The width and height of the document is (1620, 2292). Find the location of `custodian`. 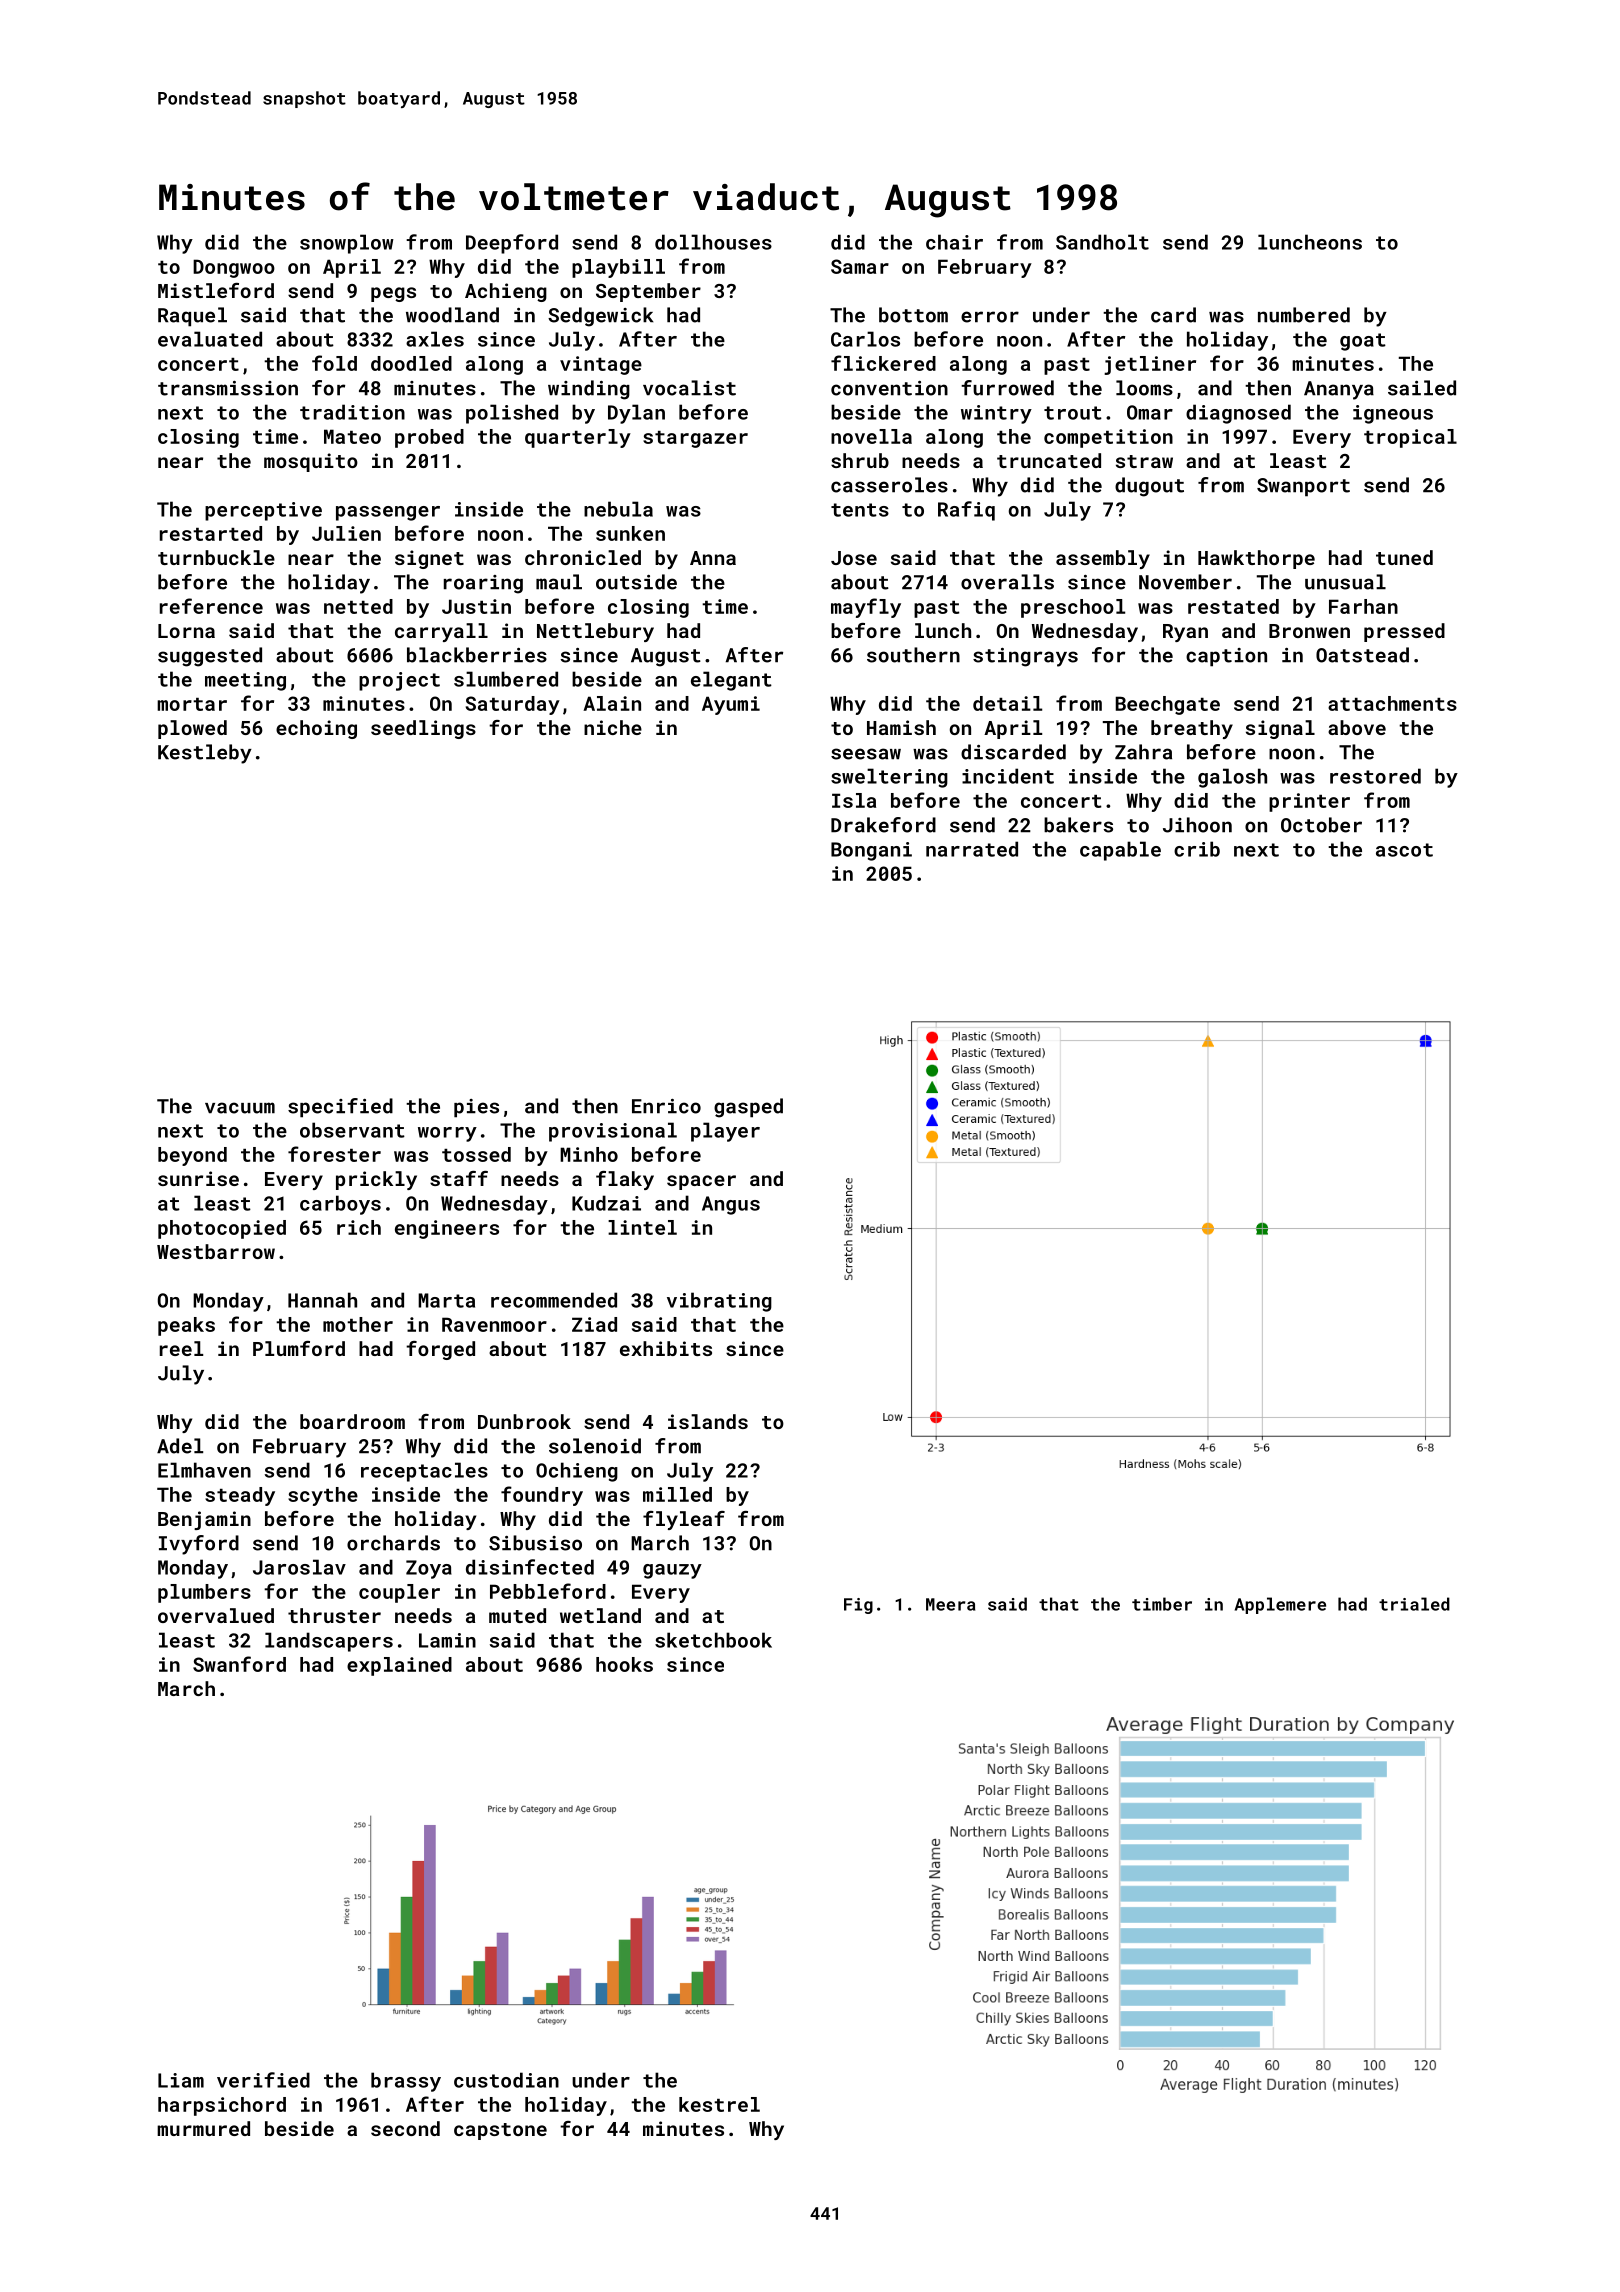

custodian is located at coordinates (506, 2080).
